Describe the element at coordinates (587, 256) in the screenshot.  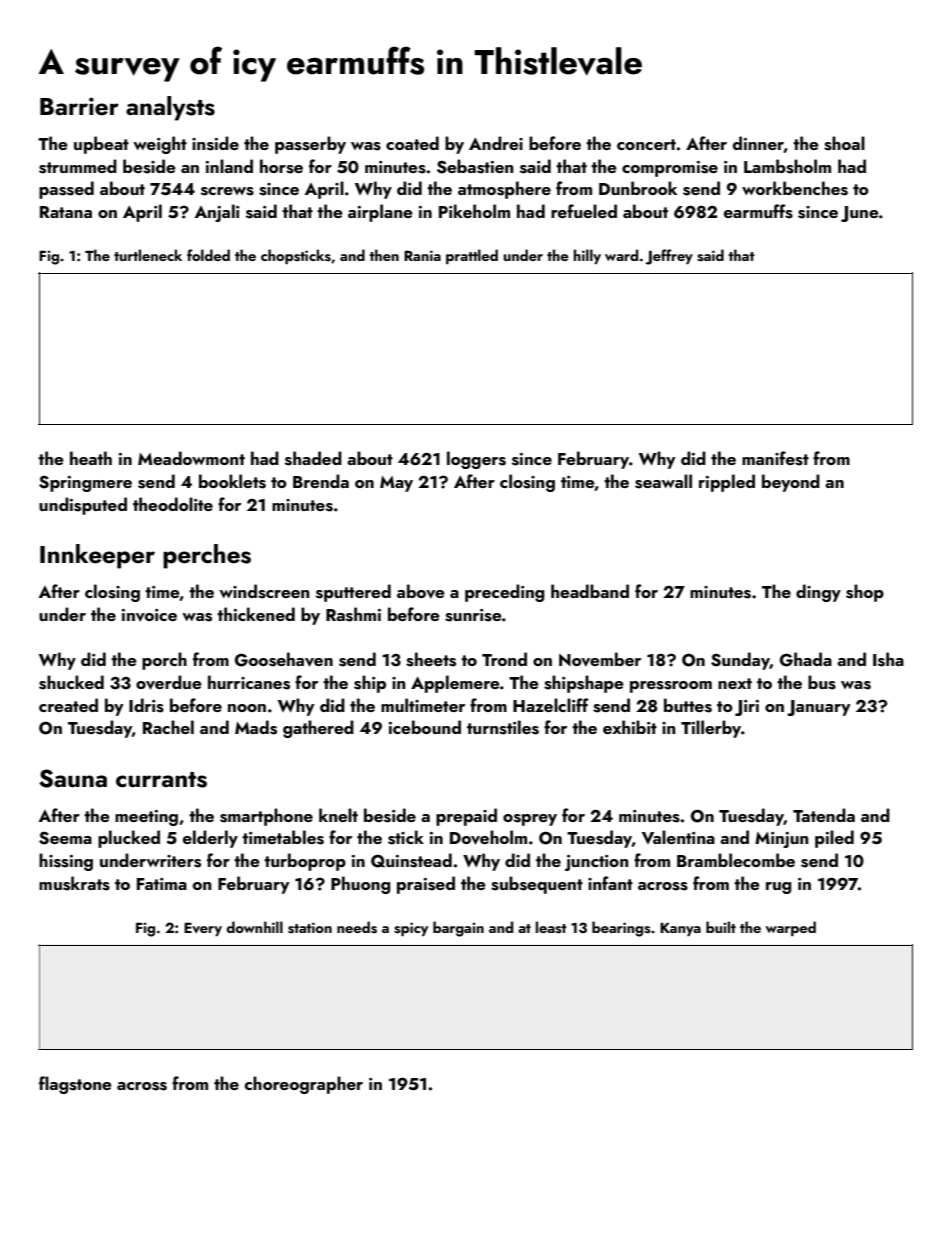
I see `hilly` at that location.
